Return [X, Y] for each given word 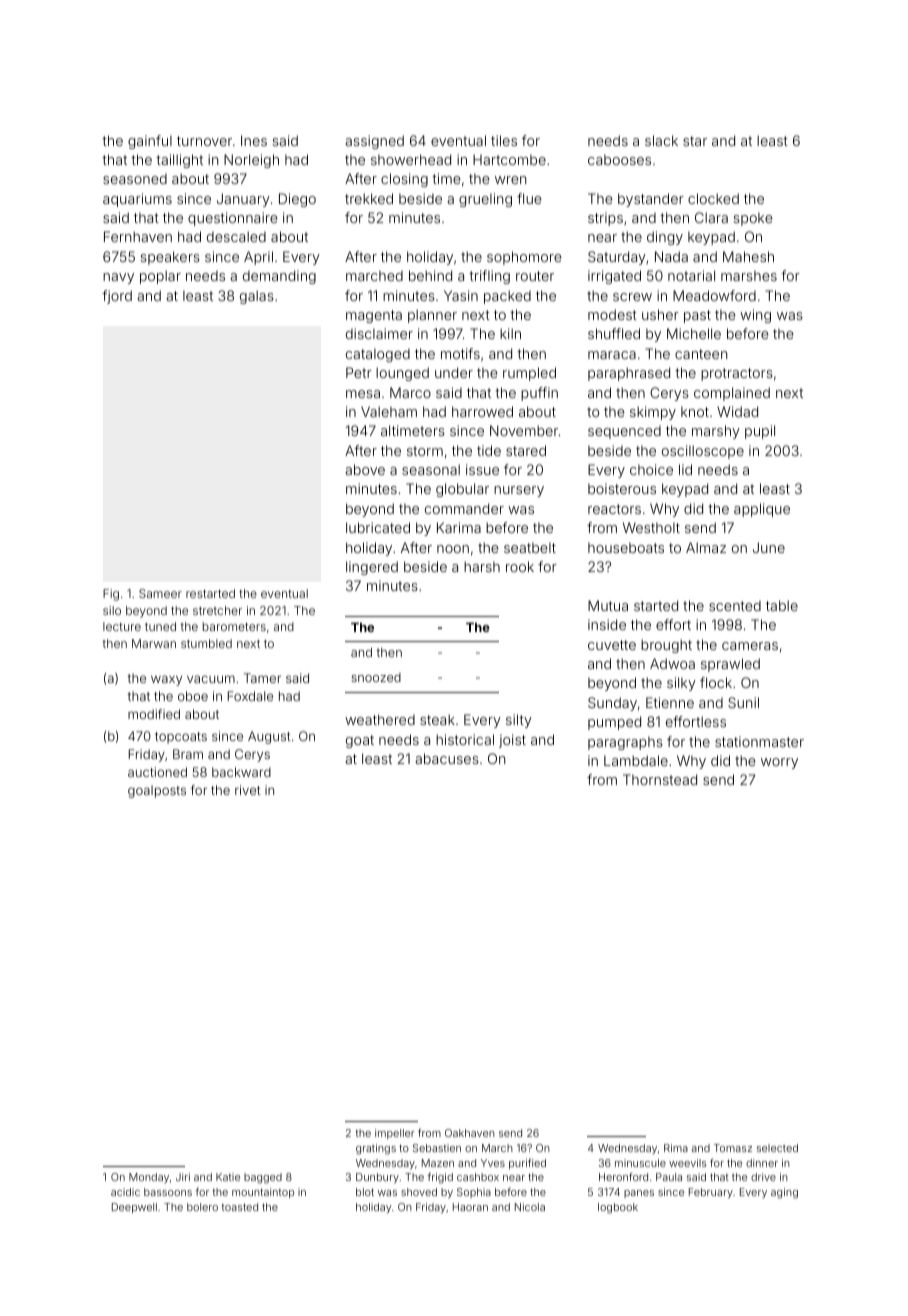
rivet [248, 790]
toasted [239, 1207]
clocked [713, 198]
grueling [485, 200]
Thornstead [660, 779]
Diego [297, 200]
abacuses [447, 758]
